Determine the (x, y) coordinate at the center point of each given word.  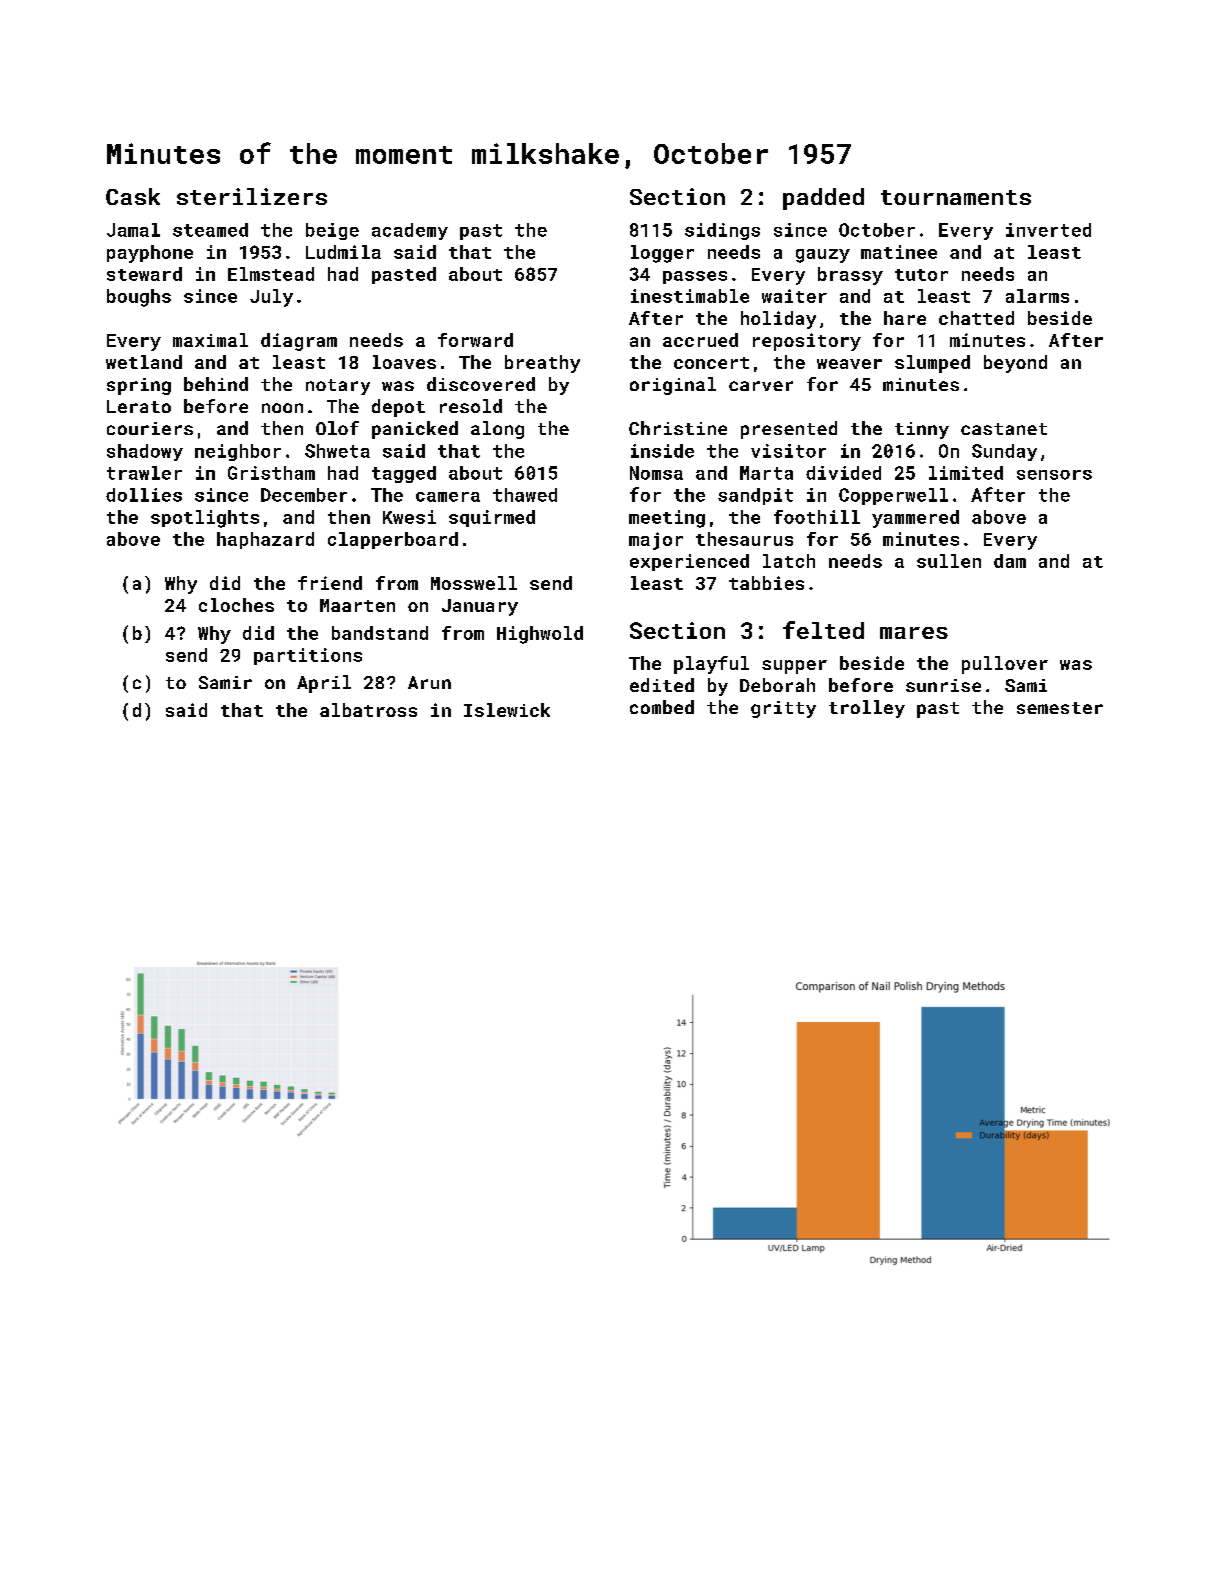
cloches (236, 605)
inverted (1048, 230)
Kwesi (409, 517)
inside (662, 451)
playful (711, 665)
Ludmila (343, 252)
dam (1010, 561)
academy (410, 231)
